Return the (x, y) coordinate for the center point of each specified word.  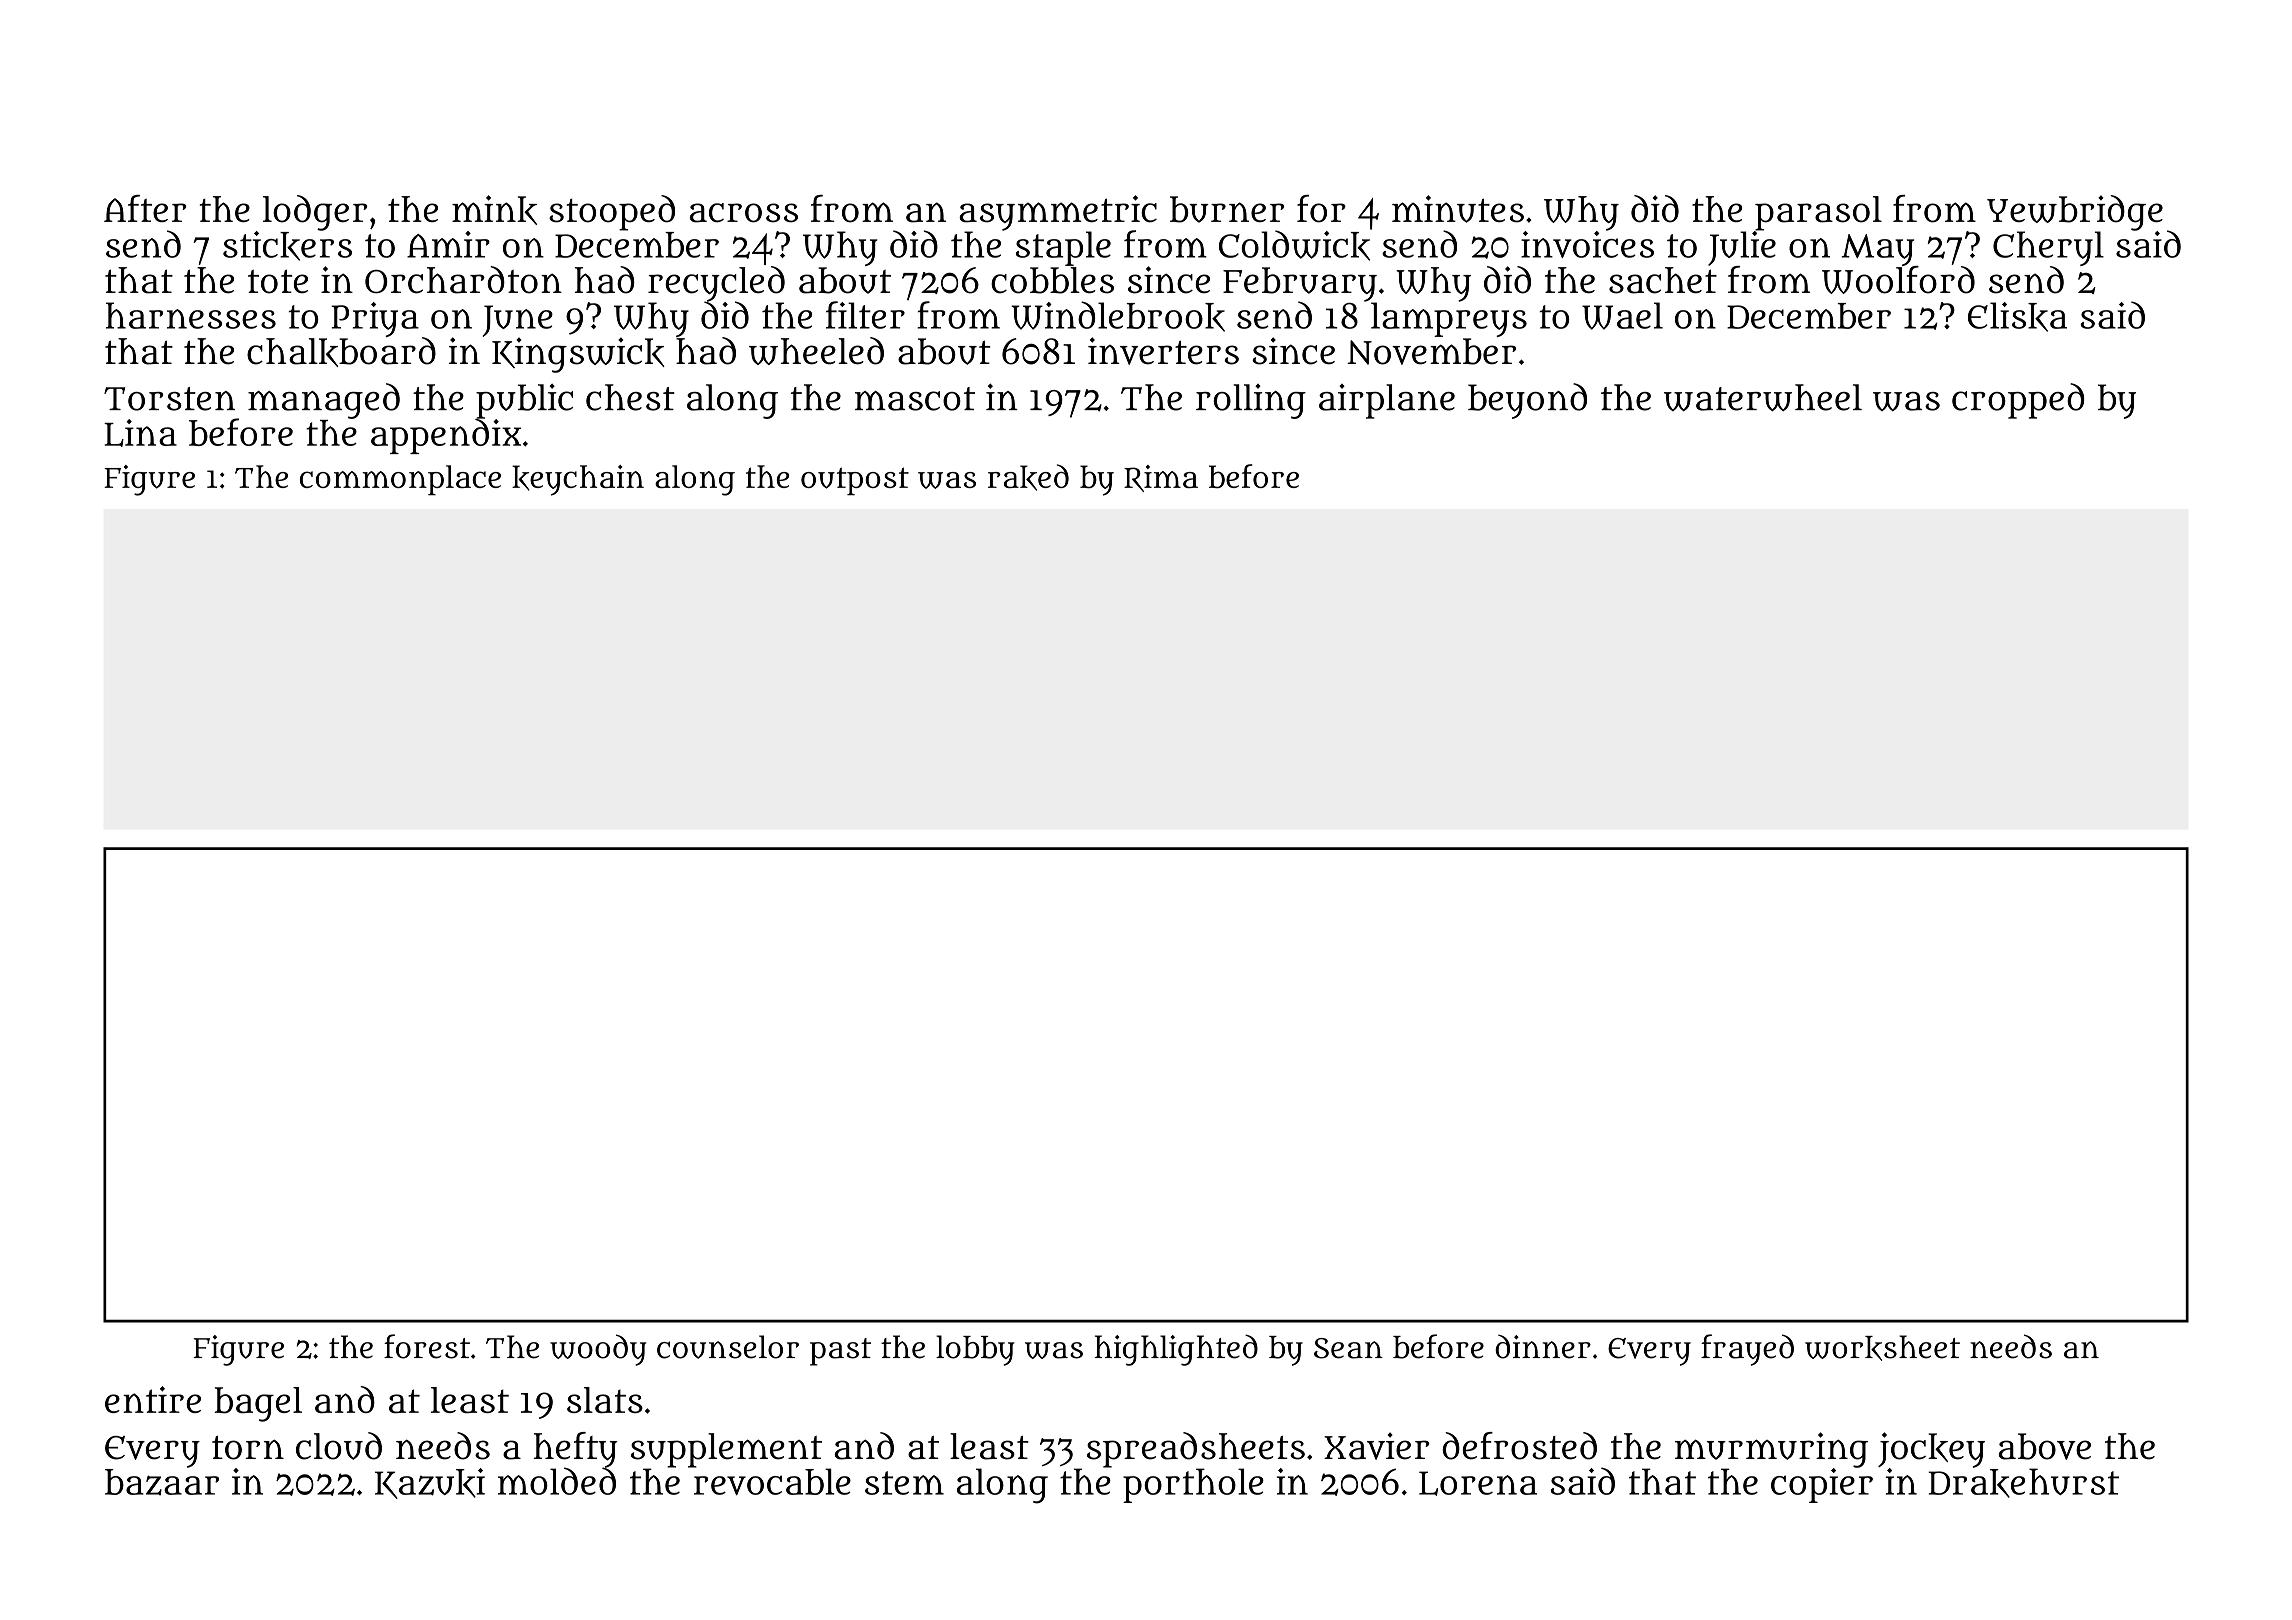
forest (427, 1346)
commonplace (400, 480)
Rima (1161, 478)
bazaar (162, 1482)
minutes (1458, 209)
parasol (1818, 213)
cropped (2018, 401)
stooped (612, 213)
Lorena (1478, 1483)
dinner (1543, 1347)
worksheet (1882, 1348)
